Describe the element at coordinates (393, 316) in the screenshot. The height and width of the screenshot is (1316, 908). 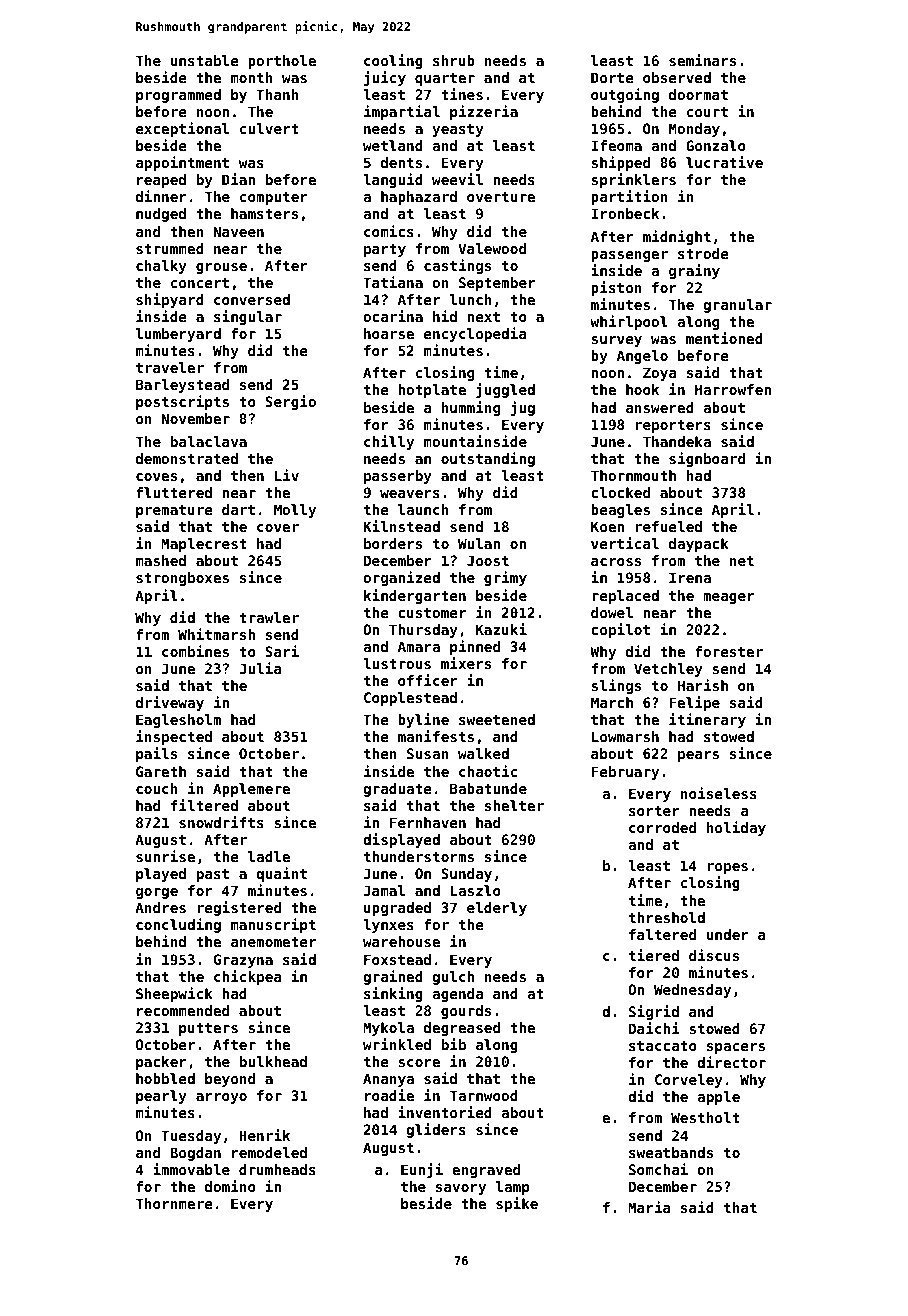
I see `ocarina` at that location.
